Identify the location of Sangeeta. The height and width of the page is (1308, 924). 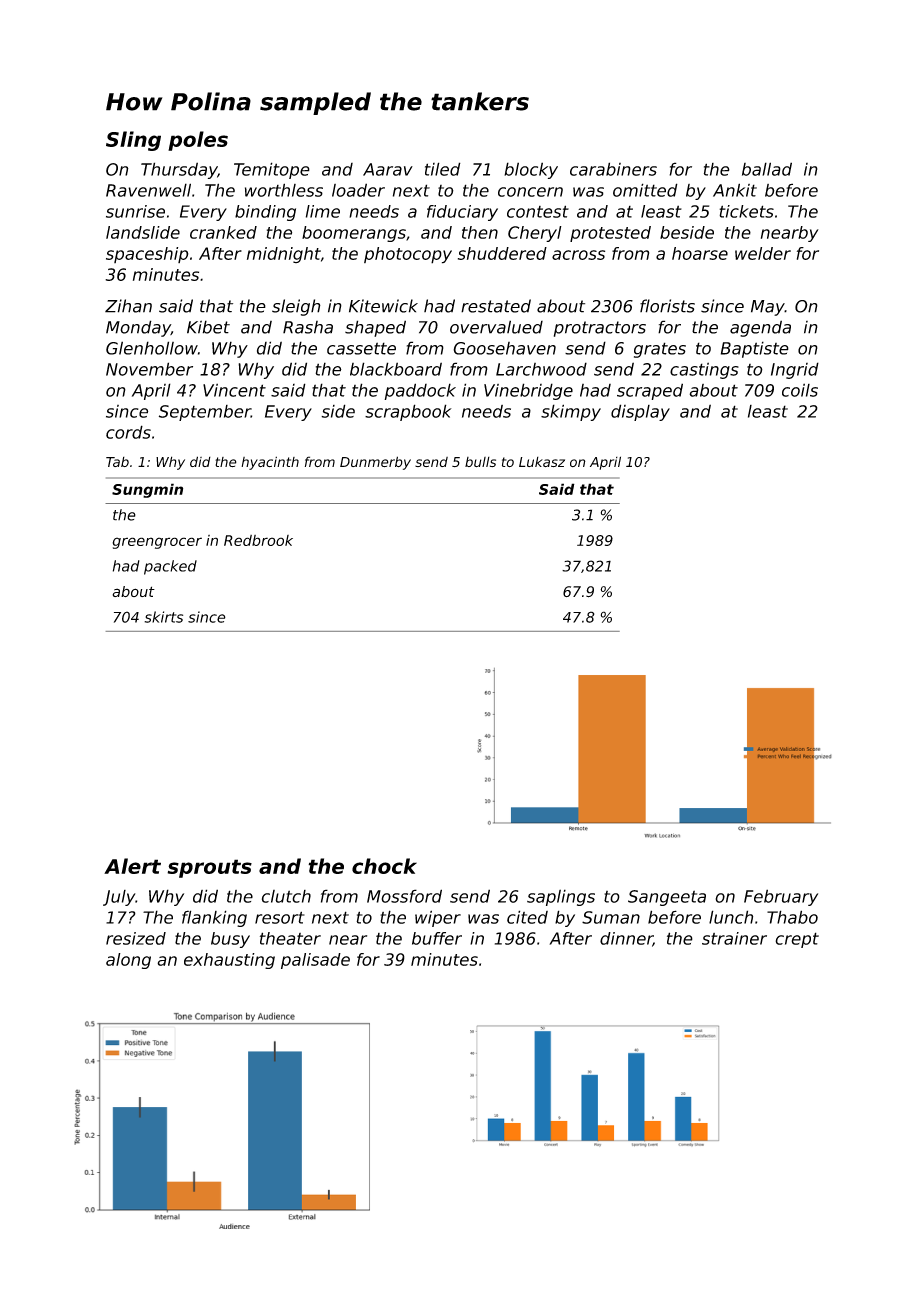
(667, 898).
